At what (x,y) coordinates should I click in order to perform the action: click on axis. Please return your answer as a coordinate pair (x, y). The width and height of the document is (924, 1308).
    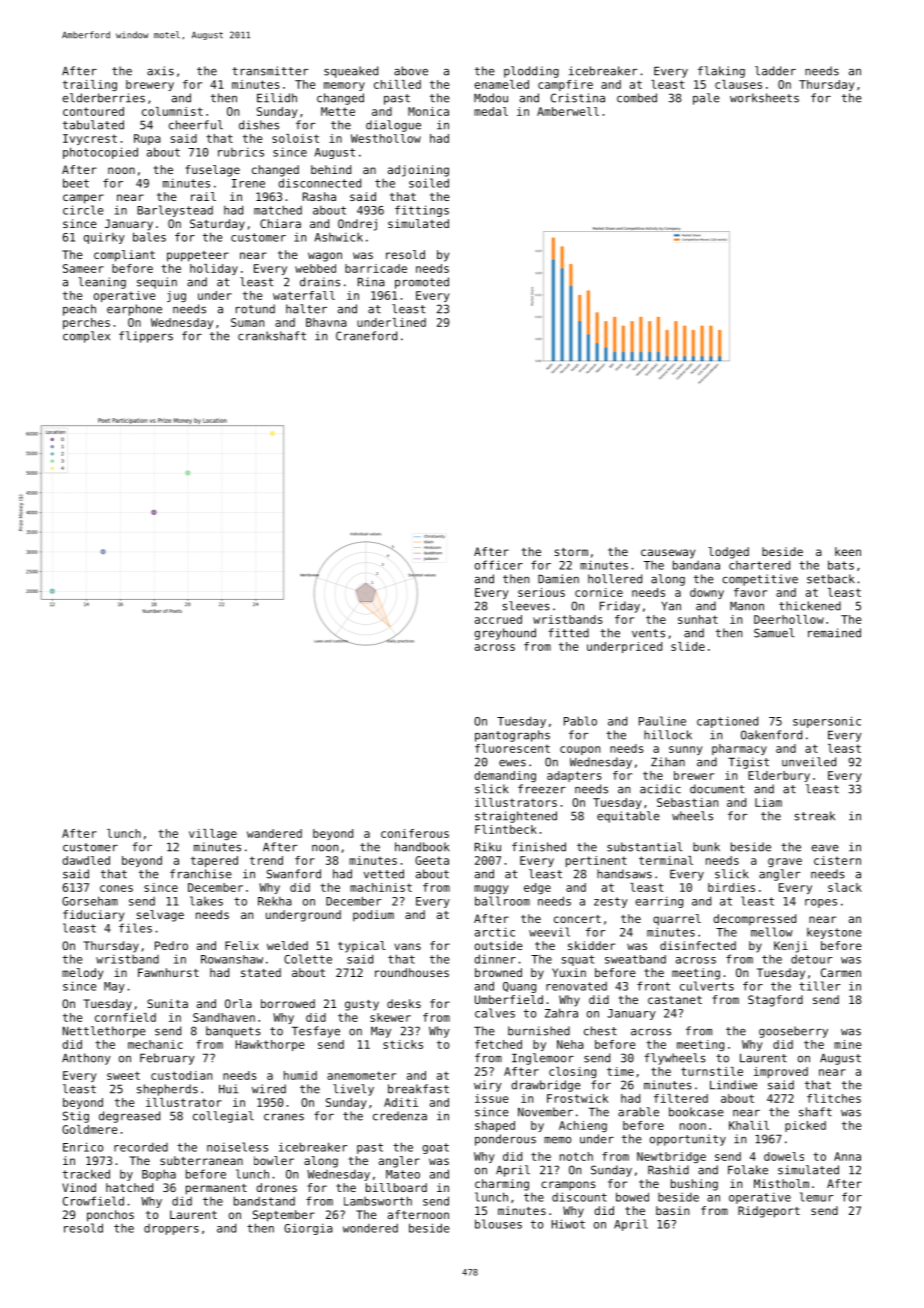
    Looking at the image, I should click on (160, 71).
